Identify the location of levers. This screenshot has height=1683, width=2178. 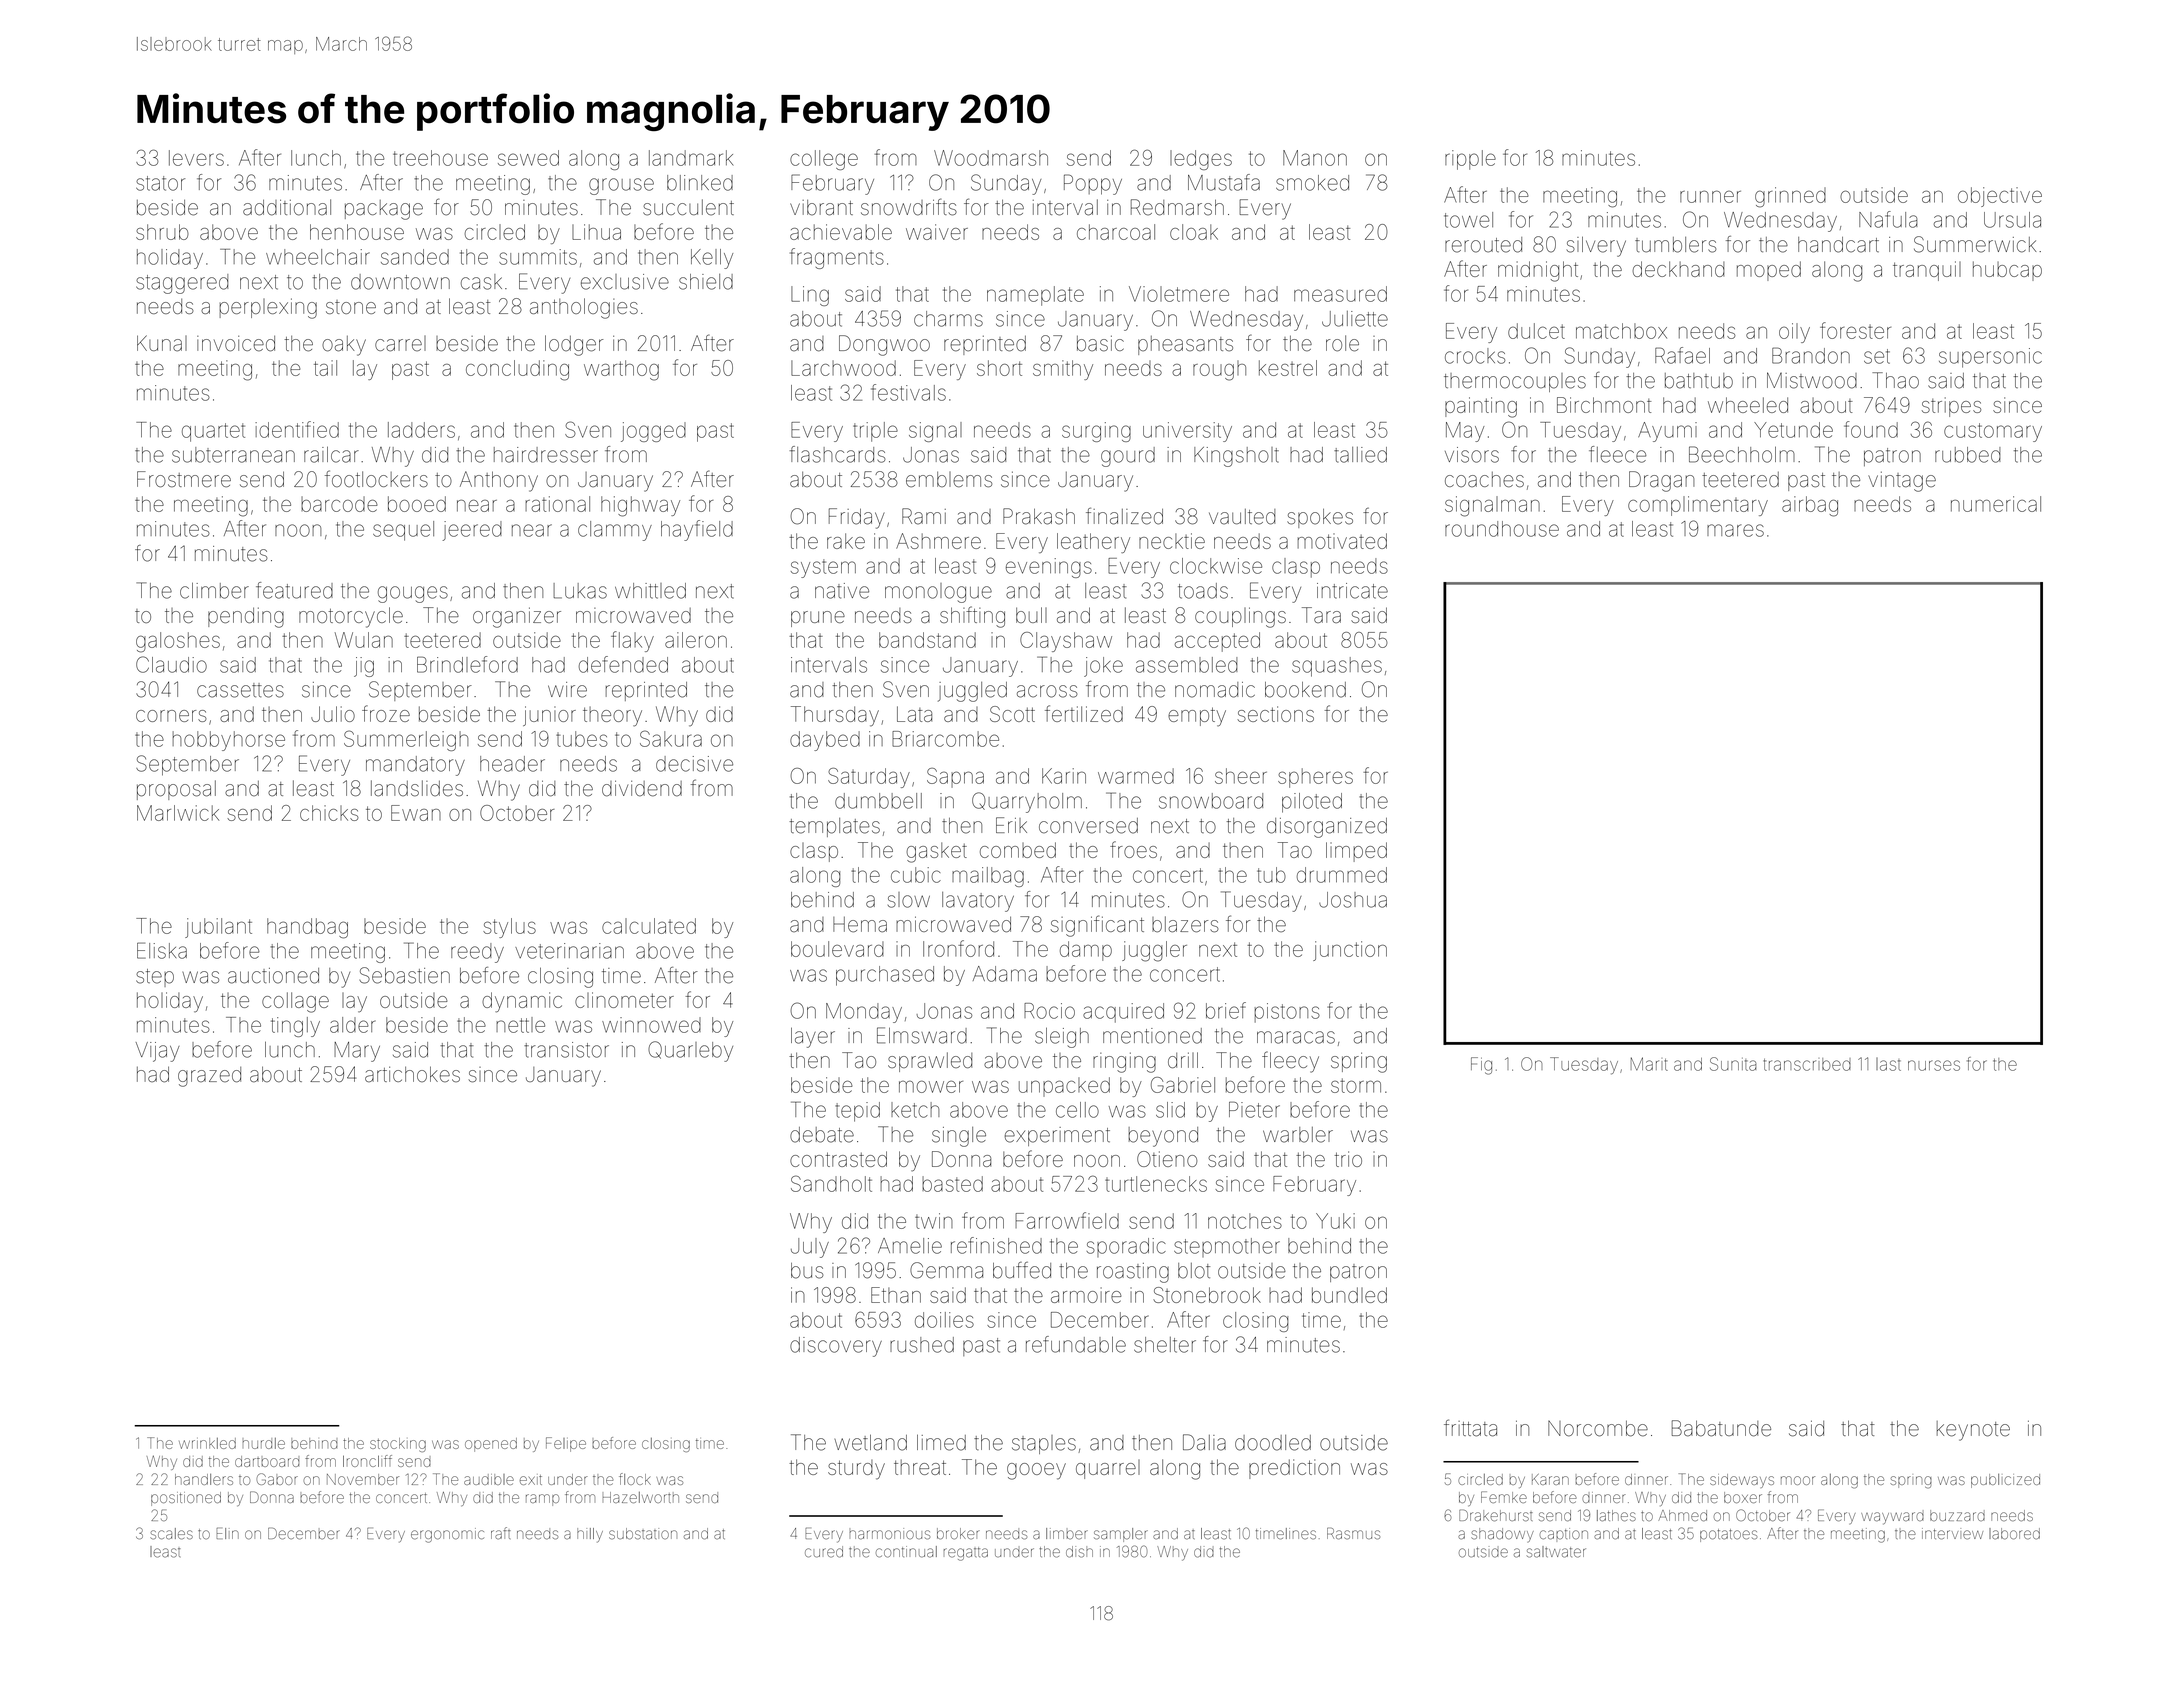
(196, 158).
